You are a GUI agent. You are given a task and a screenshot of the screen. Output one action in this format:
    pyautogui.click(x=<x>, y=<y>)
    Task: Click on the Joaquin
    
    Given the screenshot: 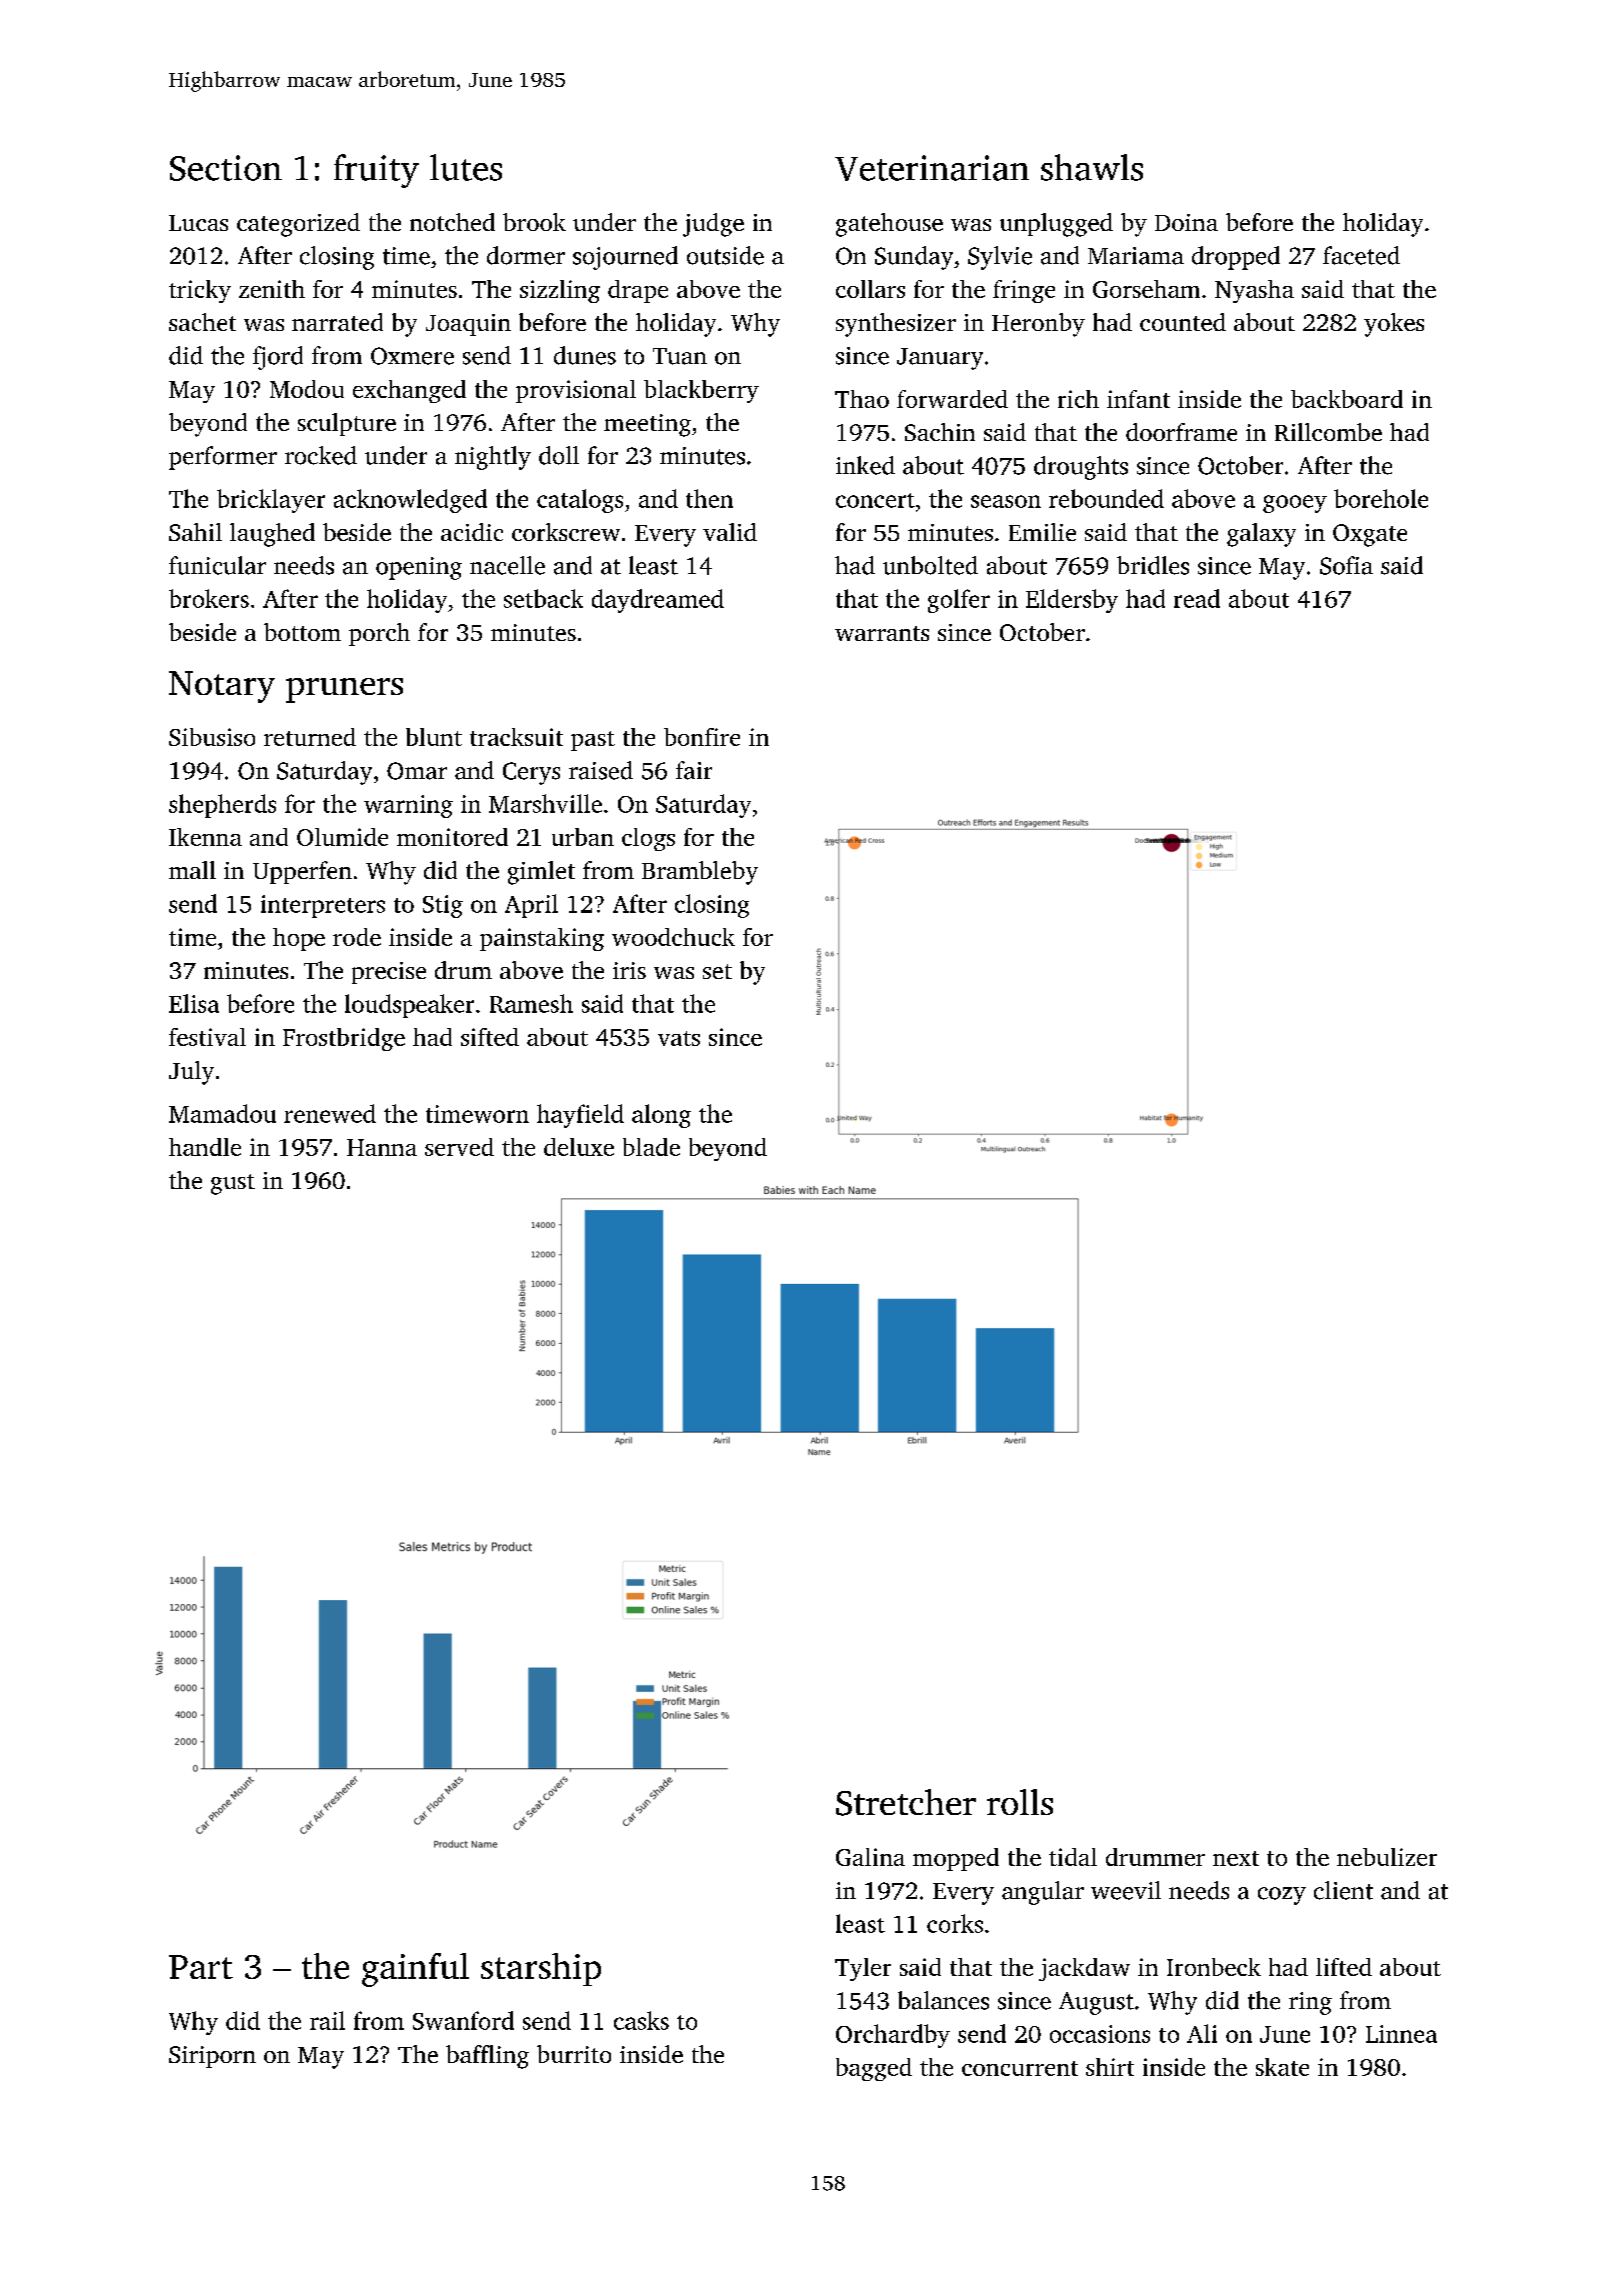 What is the action you would take?
    pyautogui.click(x=468, y=325)
